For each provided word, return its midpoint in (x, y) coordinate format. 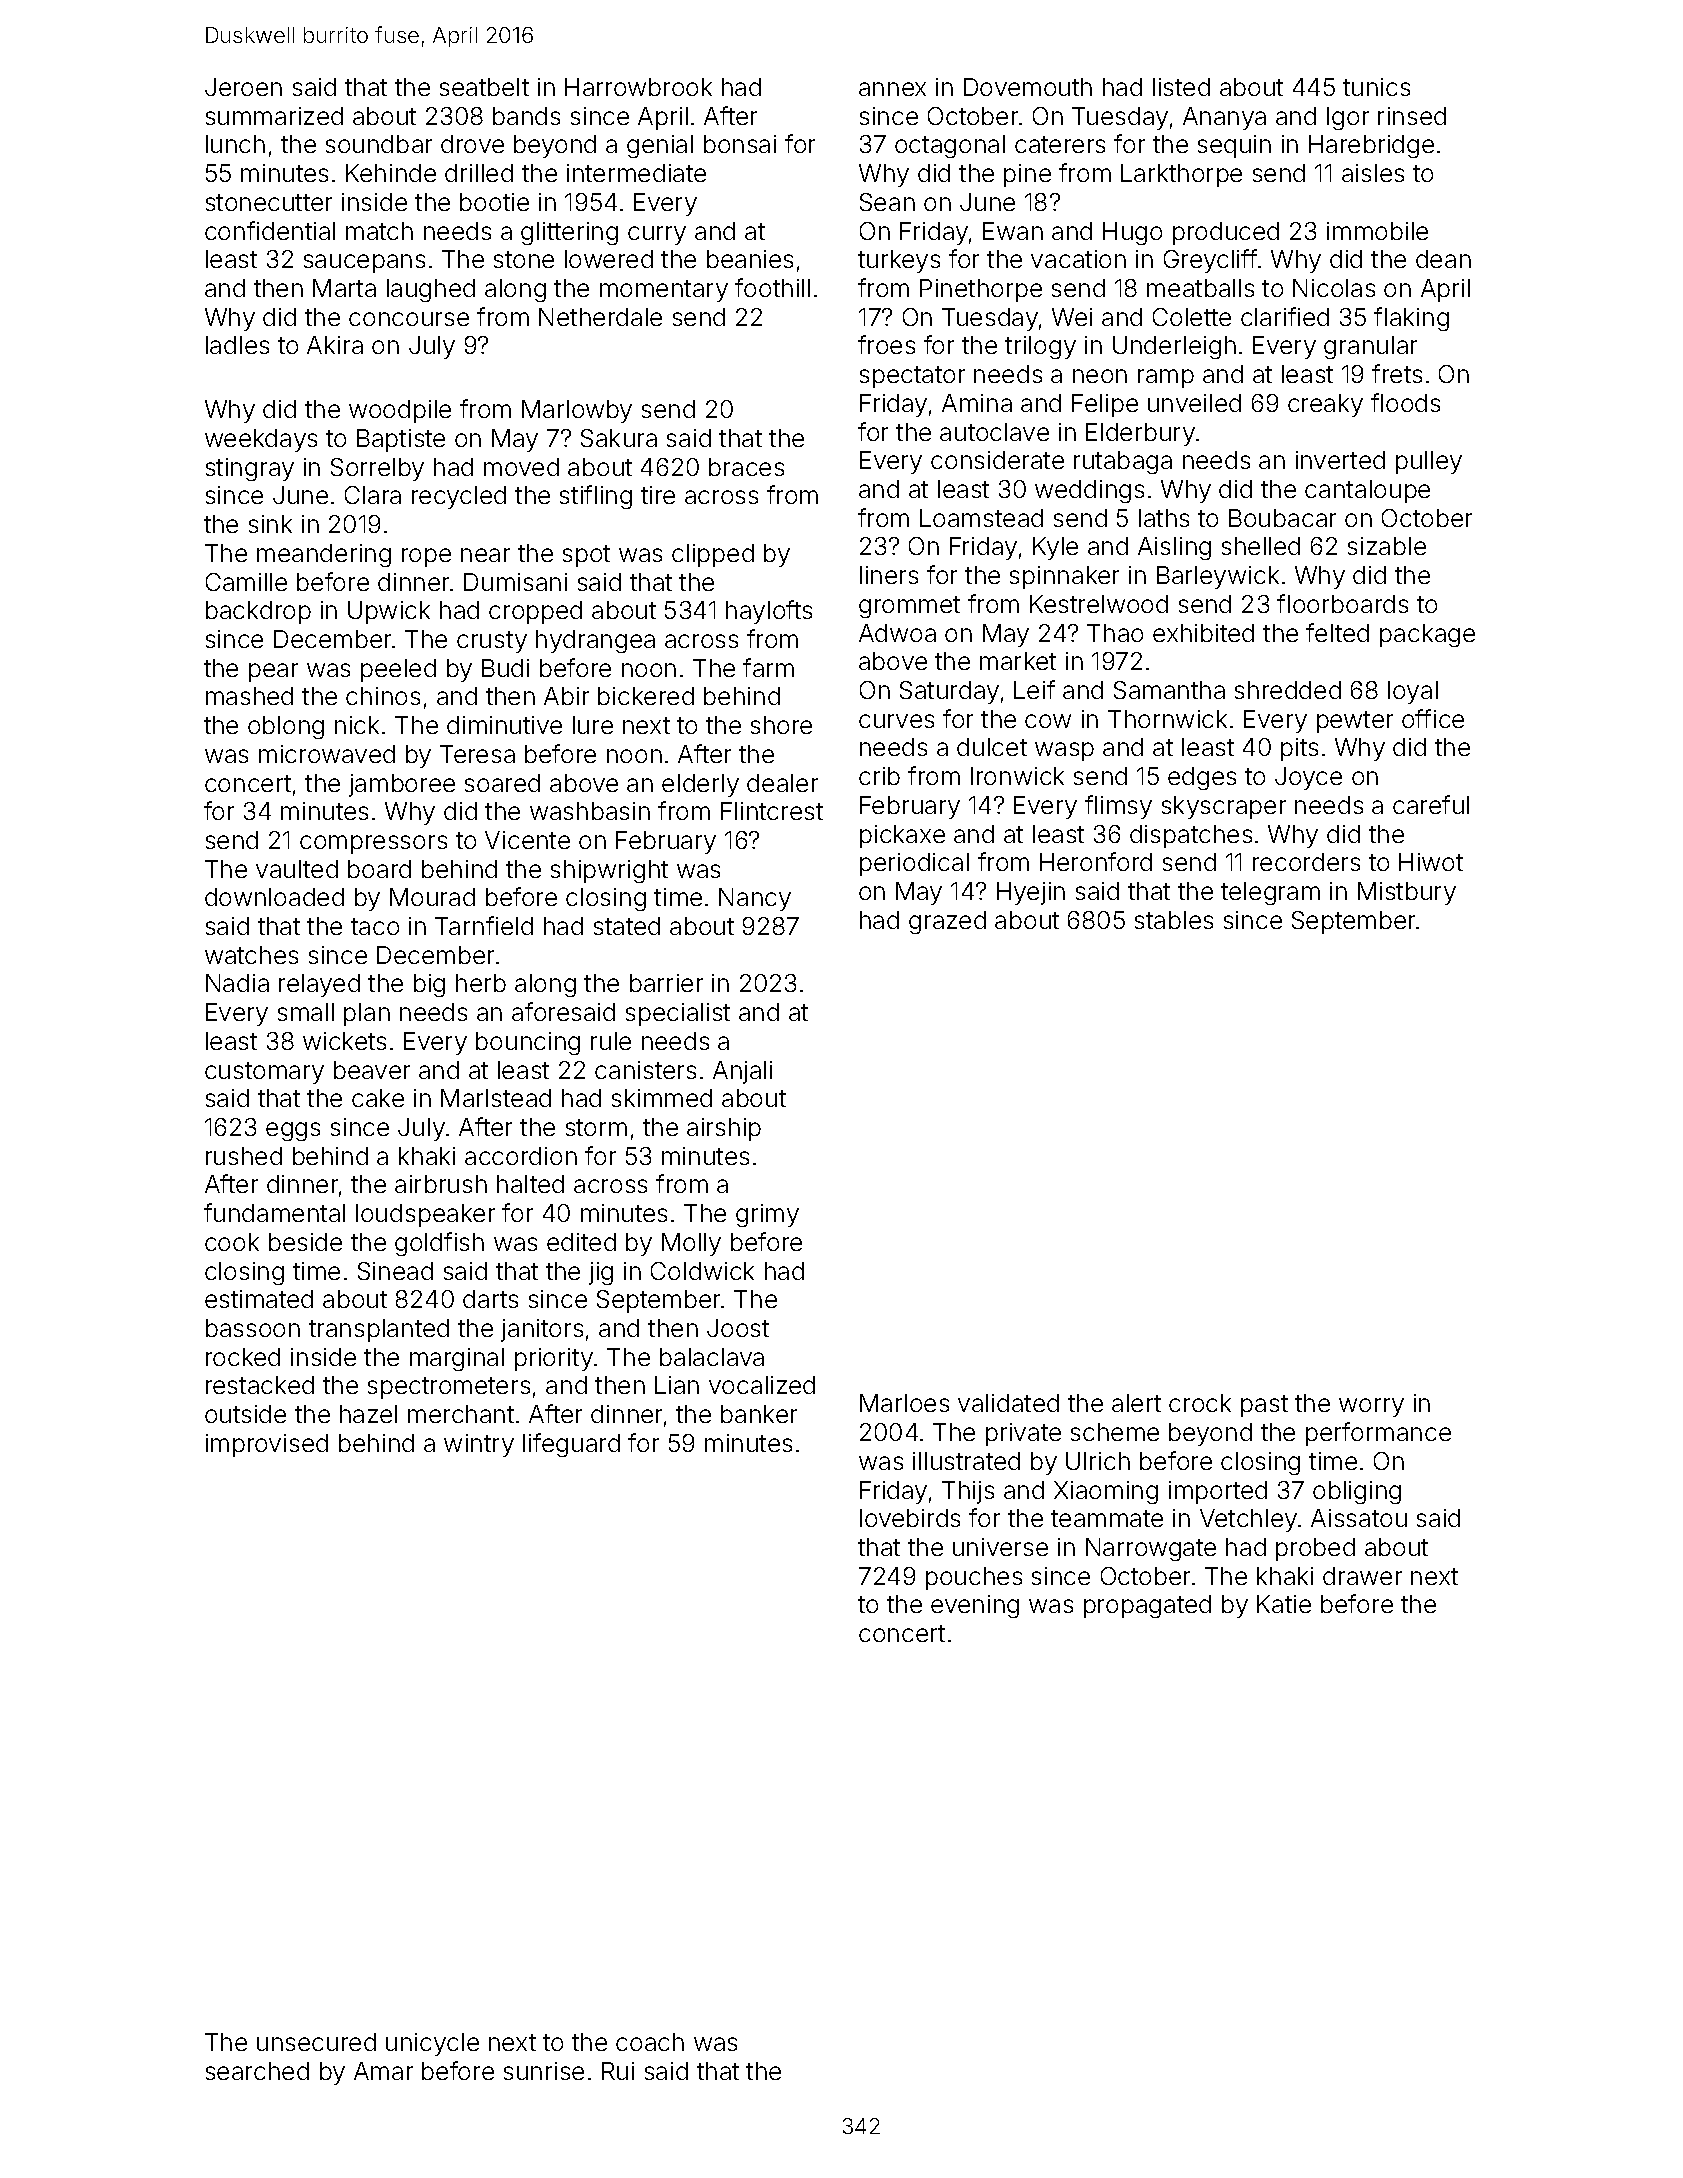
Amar (383, 2071)
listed (1181, 87)
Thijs (968, 1492)
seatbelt (484, 87)
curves (896, 721)
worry (1371, 1407)
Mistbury (1407, 893)
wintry (479, 1445)
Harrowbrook (638, 87)
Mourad (432, 897)
